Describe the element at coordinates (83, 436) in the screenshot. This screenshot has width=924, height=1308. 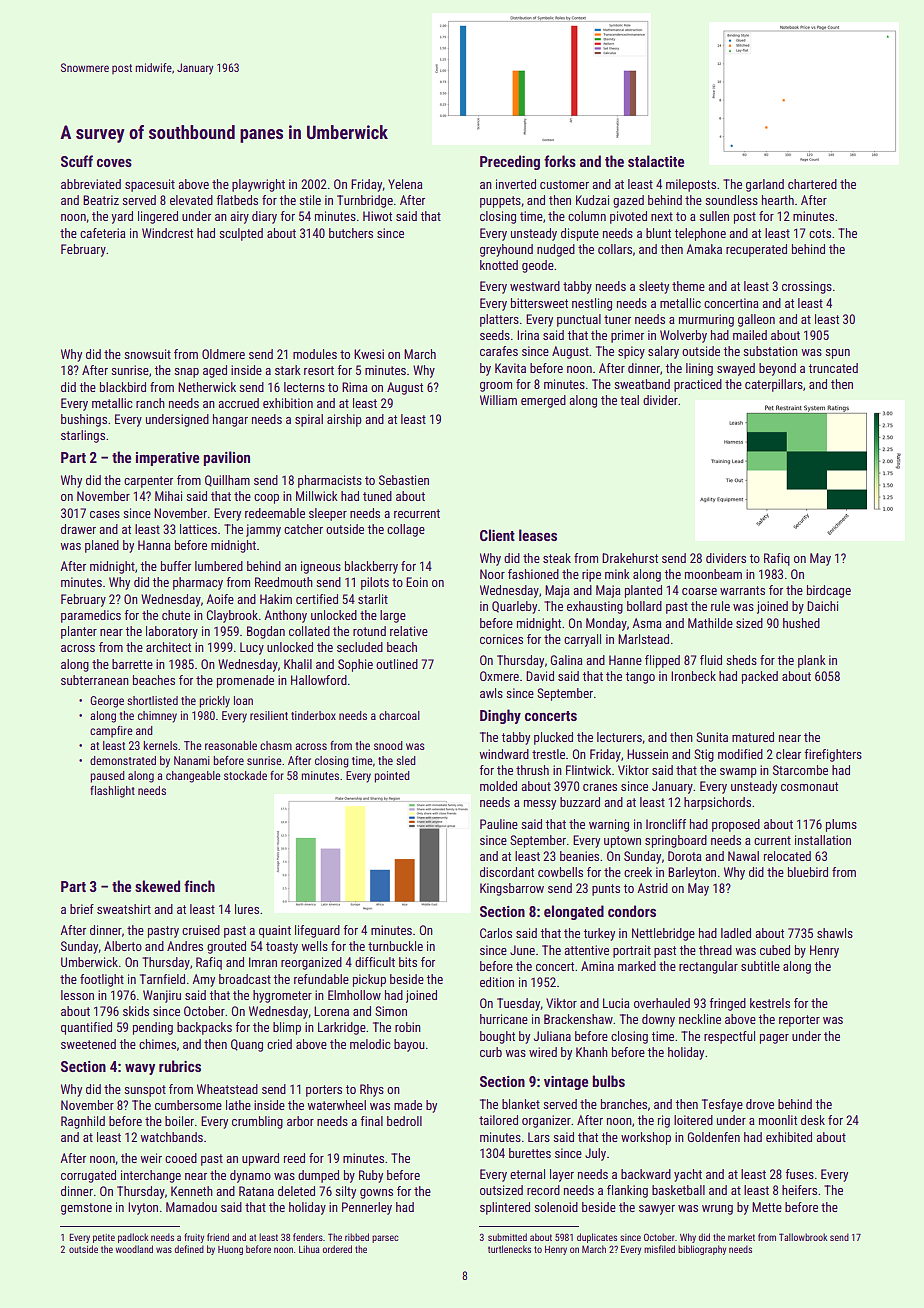
I see `starlings` at that location.
